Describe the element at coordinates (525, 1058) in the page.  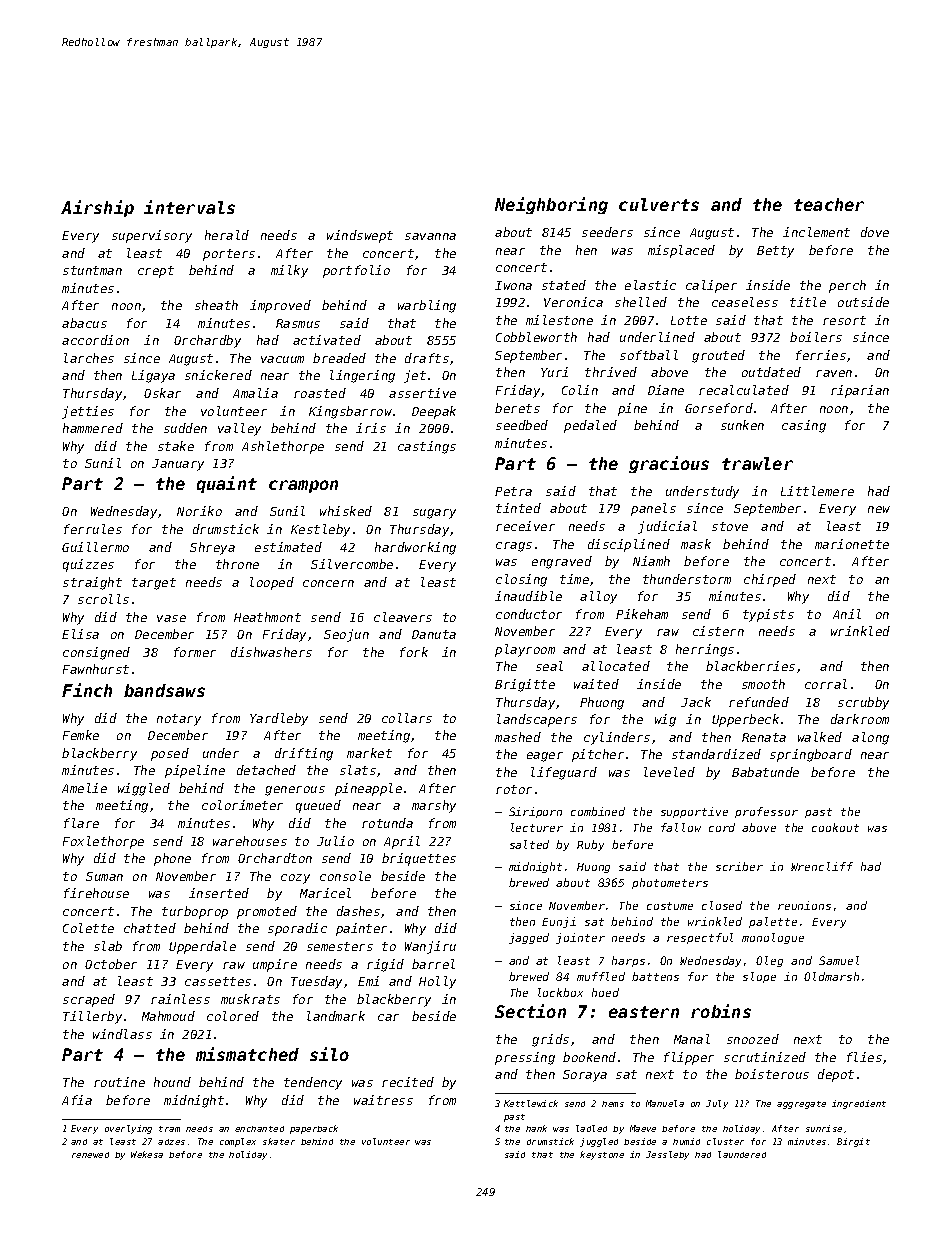
I see `pressing` at that location.
